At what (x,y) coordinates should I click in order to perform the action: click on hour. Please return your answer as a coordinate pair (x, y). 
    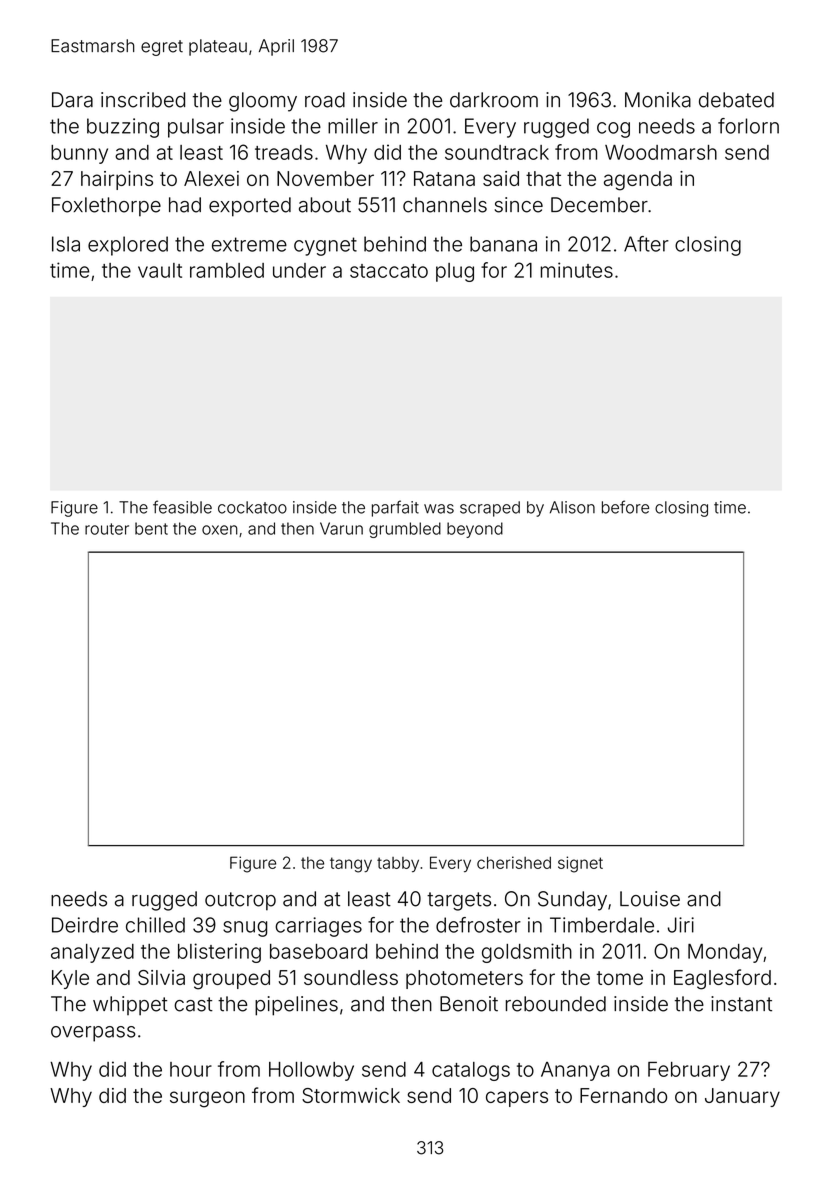
    Looking at the image, I should click on (191, 1069).
